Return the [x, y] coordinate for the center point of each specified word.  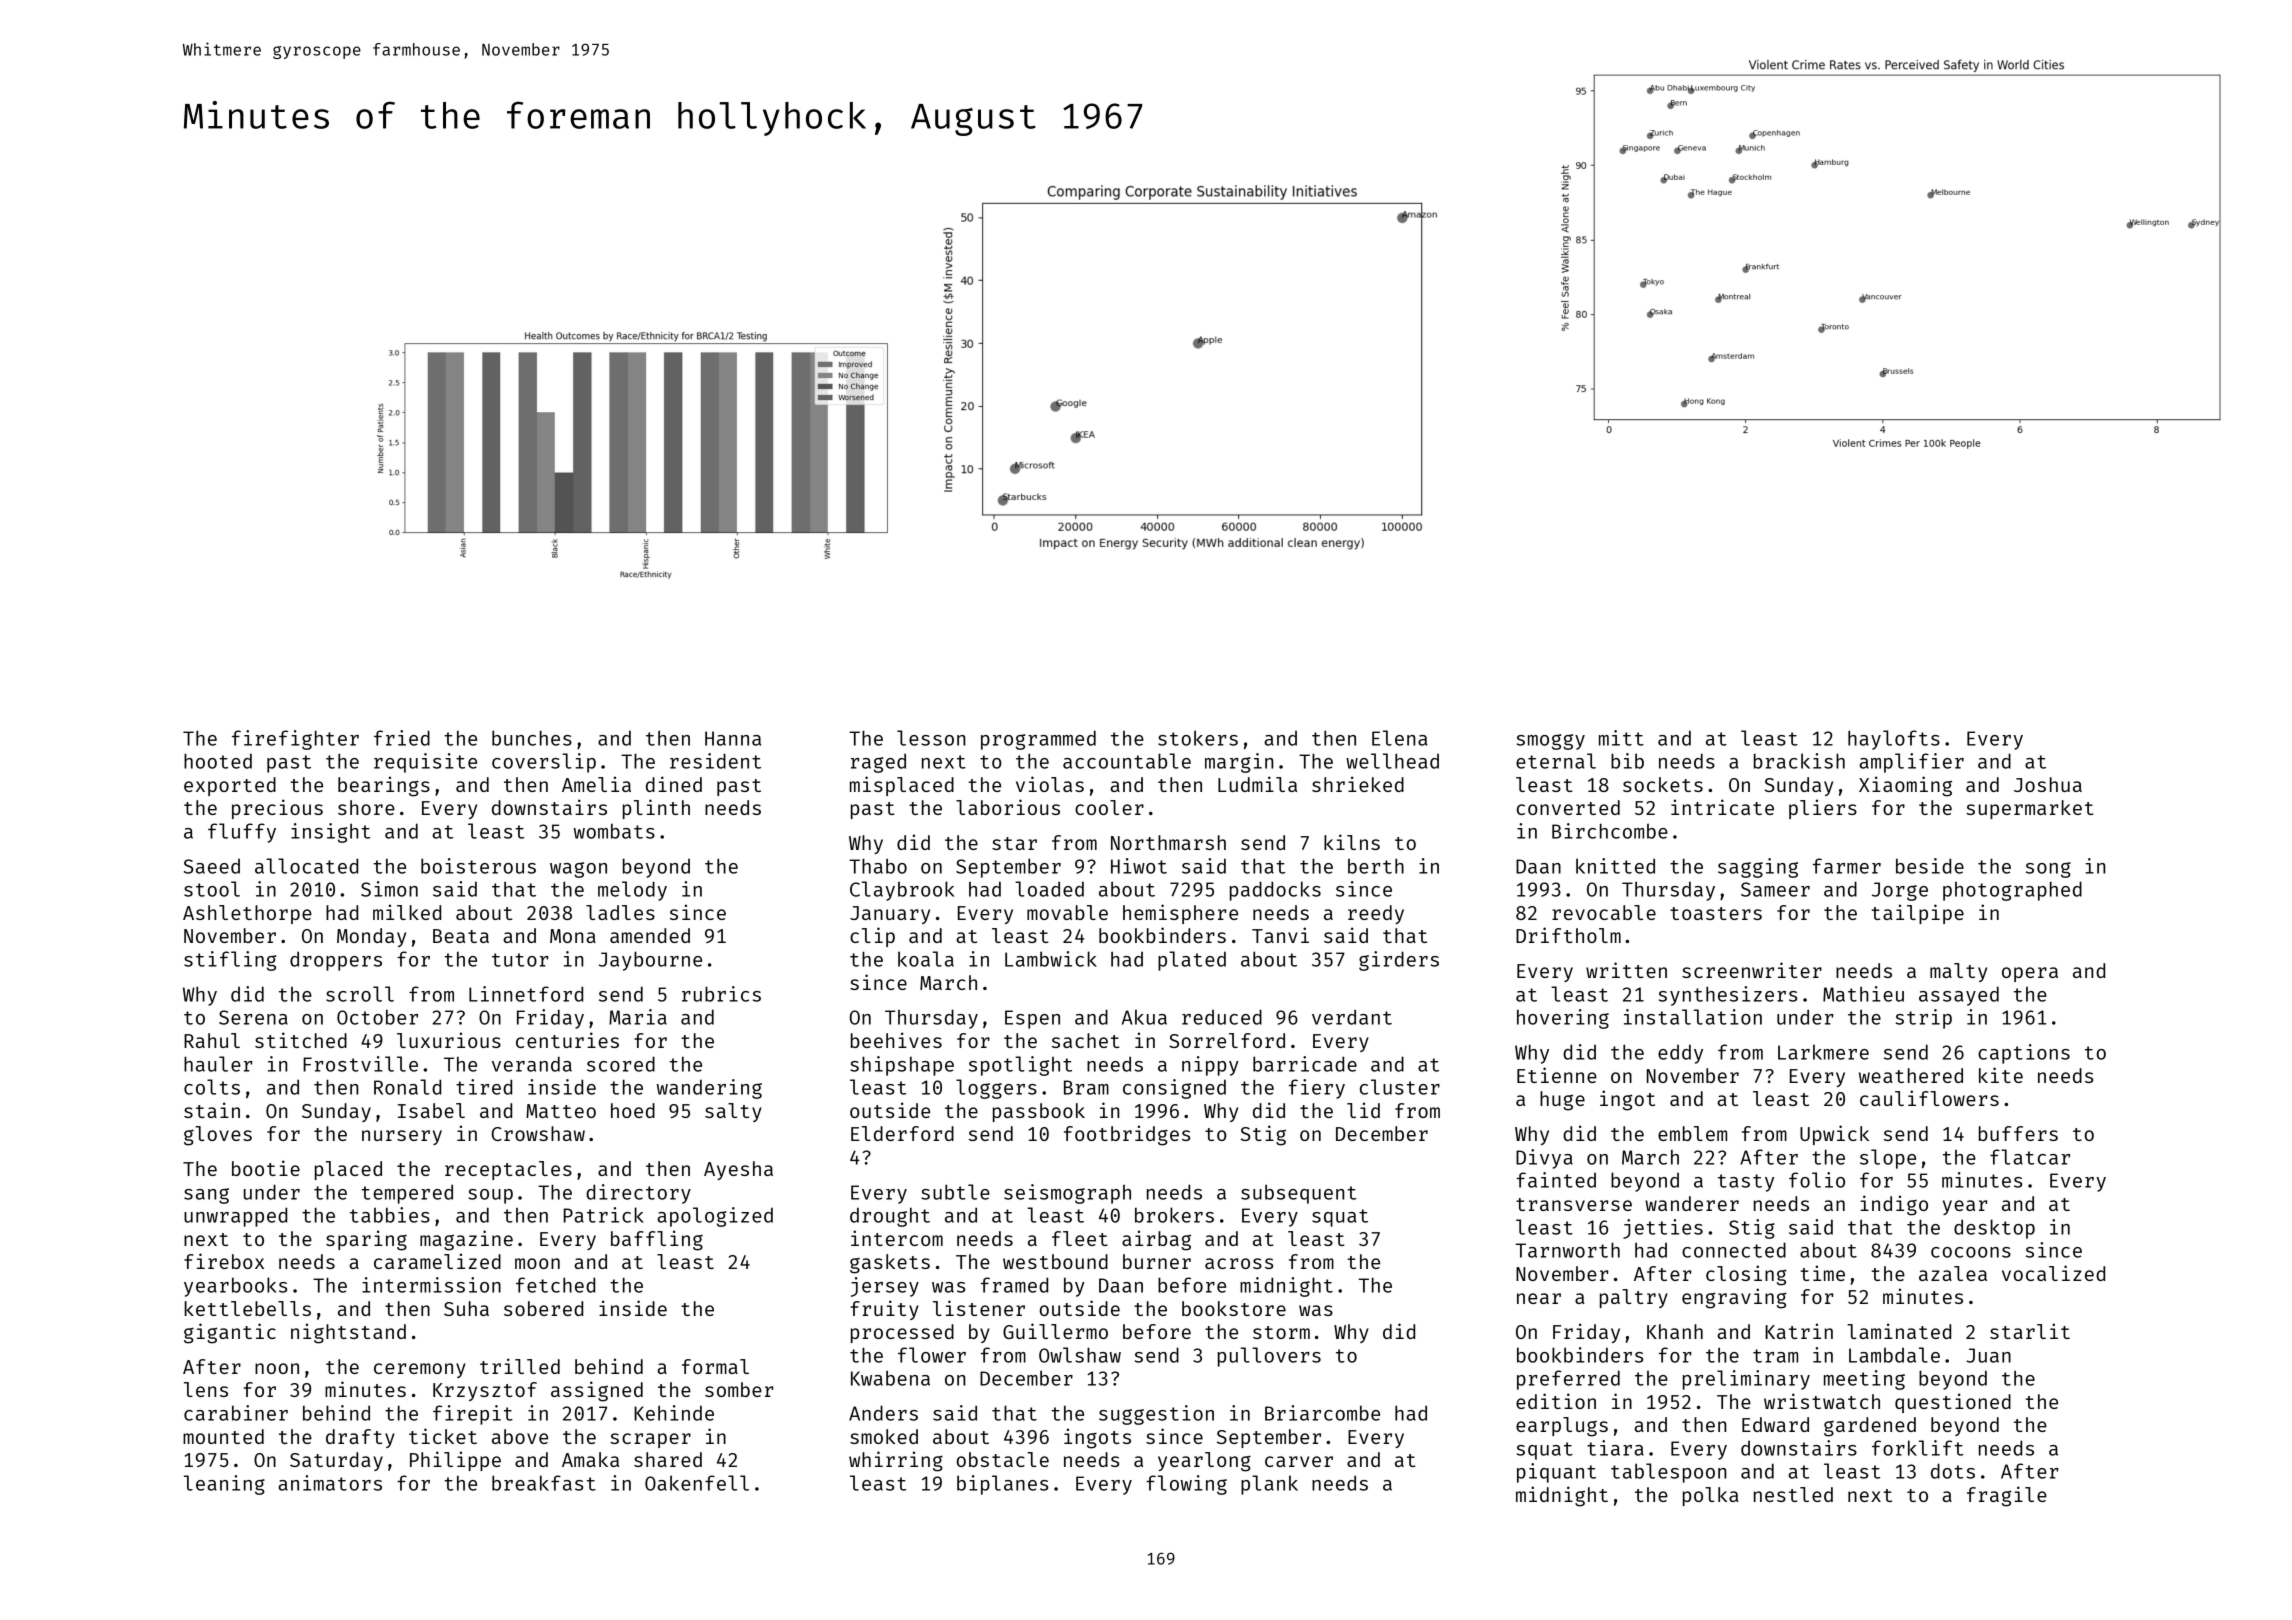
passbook [1039, 1112]
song [2048, 870]
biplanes [1002, 1485]
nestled [1793, 1494]
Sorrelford [1227, 1040]
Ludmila [1257, 784]
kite [2001, 1075]
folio [1817, 1180]
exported [230, 786]
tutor [520, 960]
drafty [360, 1438]
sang [206, 1196]
